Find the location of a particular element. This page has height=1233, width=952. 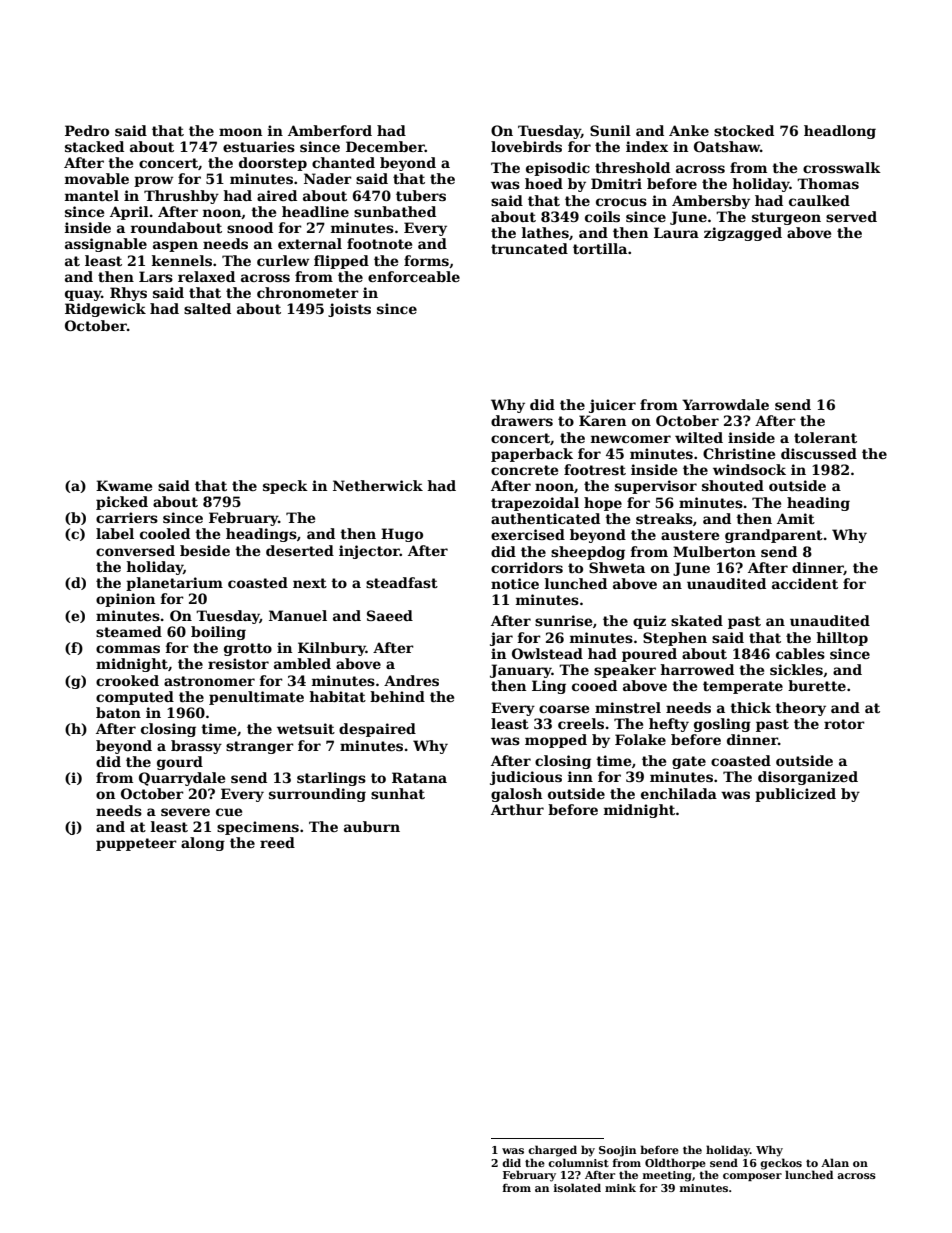

puppeteer is located at coordinates (136, 844).
